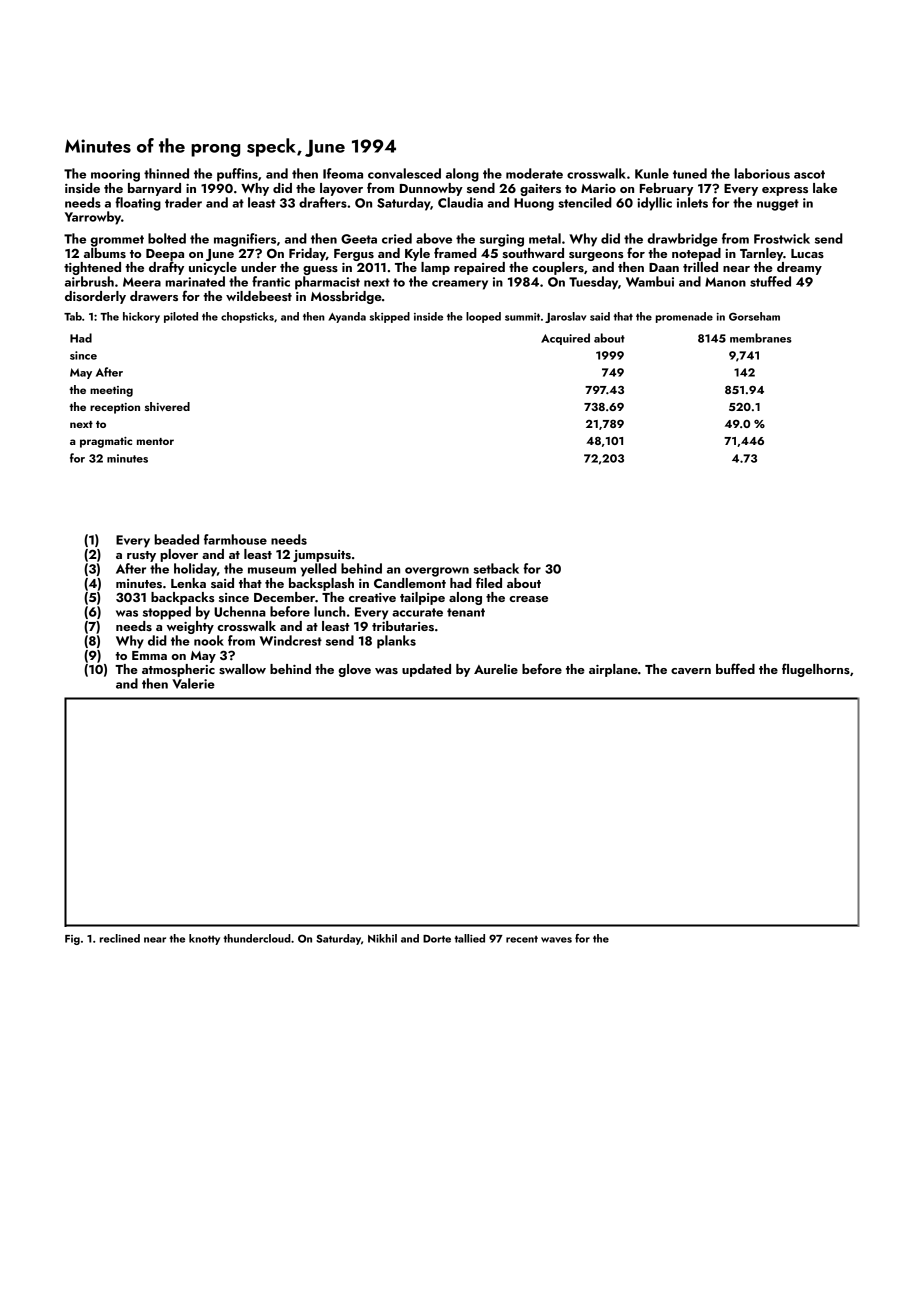 This image has width=924, height=1314. I want to click on membranes, so click(761, 338).
